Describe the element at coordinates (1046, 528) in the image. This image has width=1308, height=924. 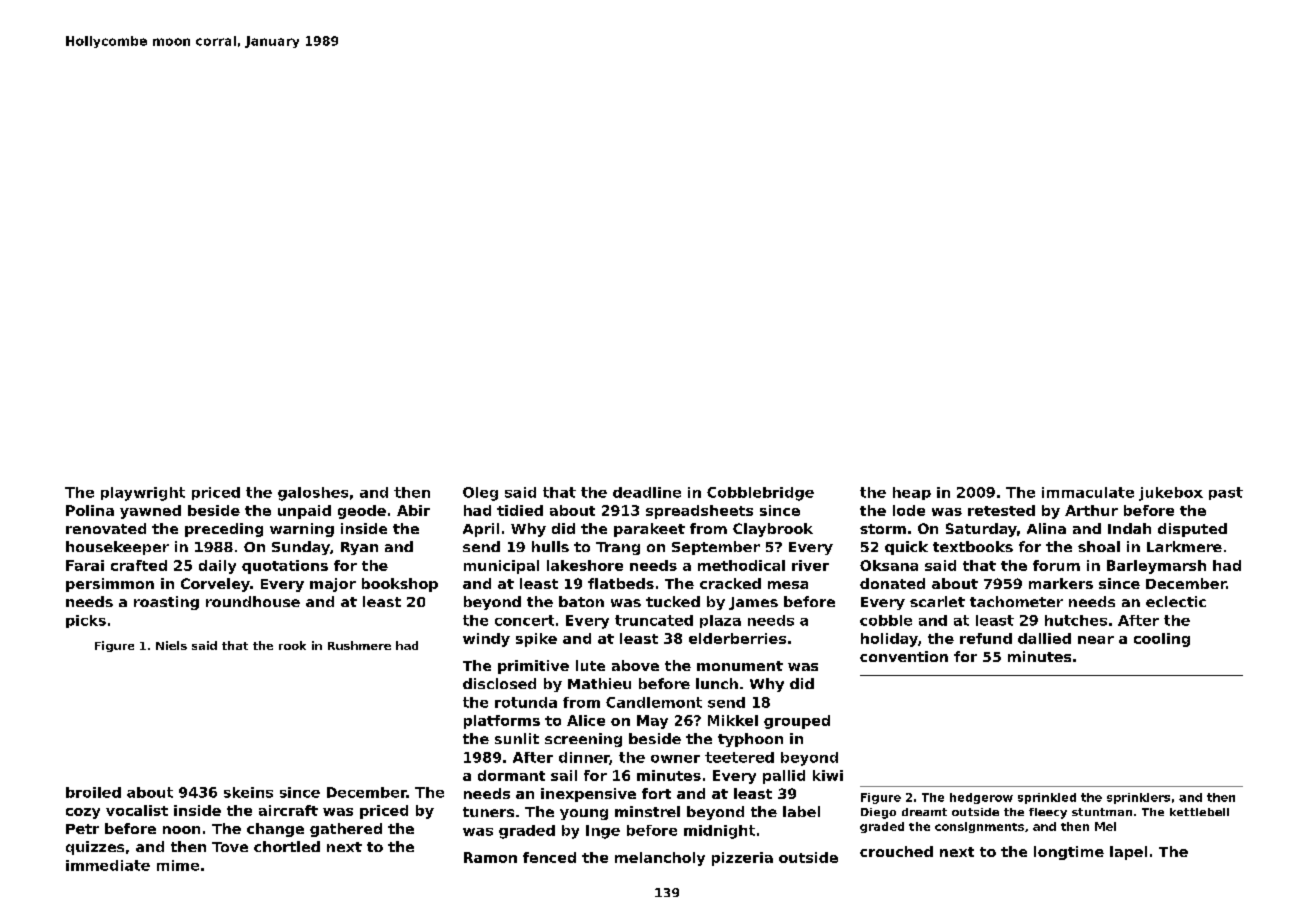
I see `Alina` at that location.
